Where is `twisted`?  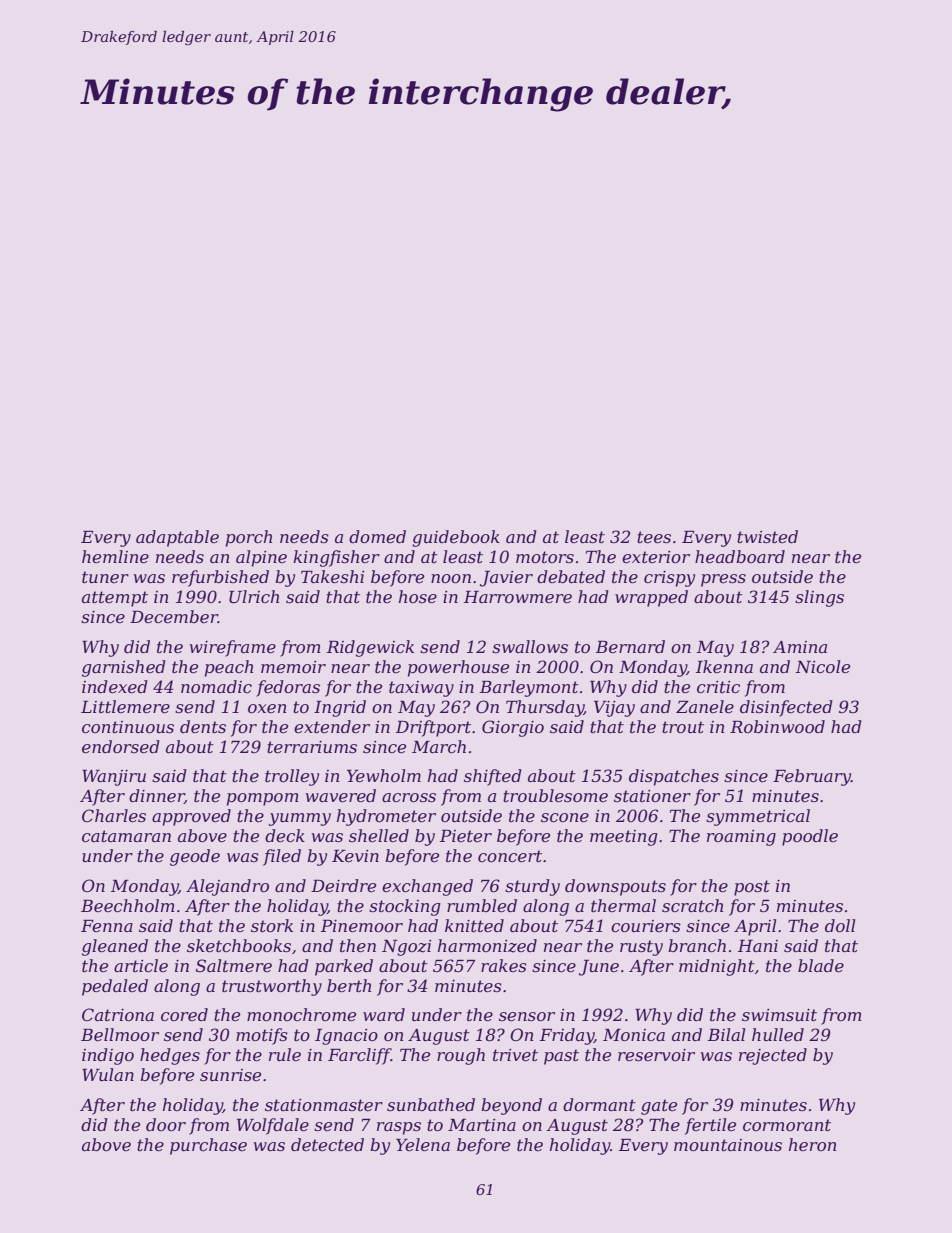
twisted is located at coordinates (767, 536).
